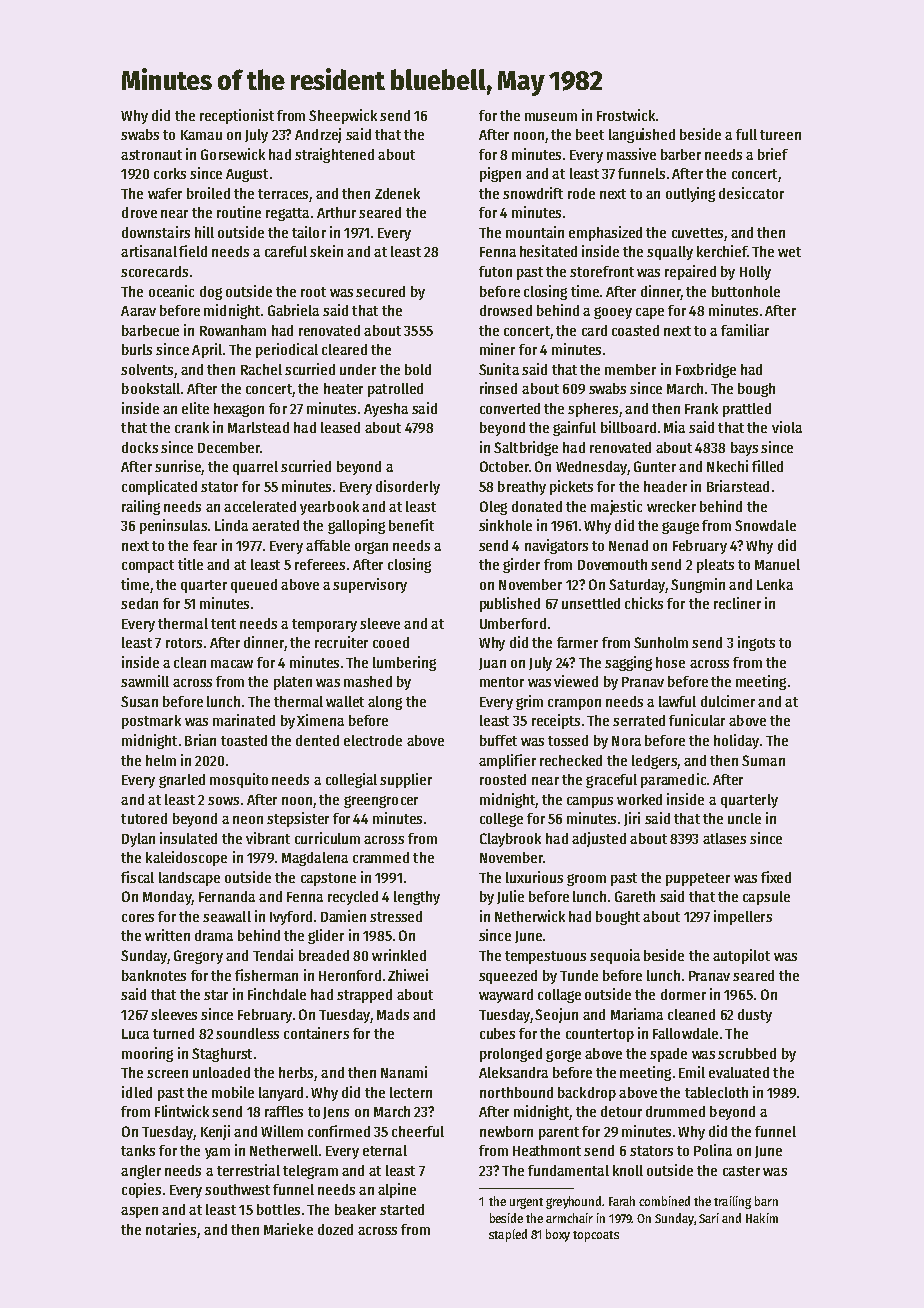  I want to click on receptionist, so click(237, 116).
